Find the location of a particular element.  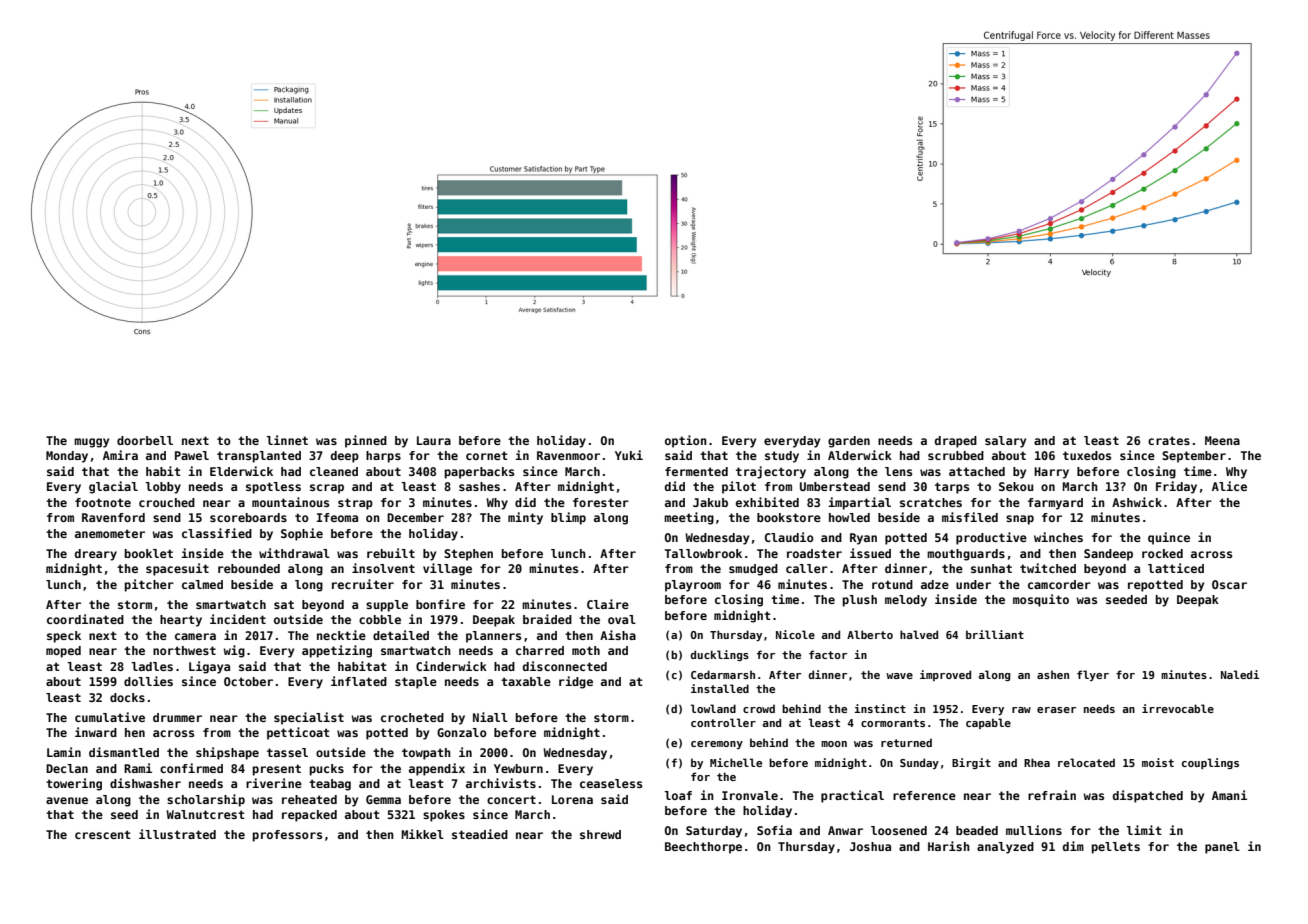

blimp is located at coordinates (568, 518).
